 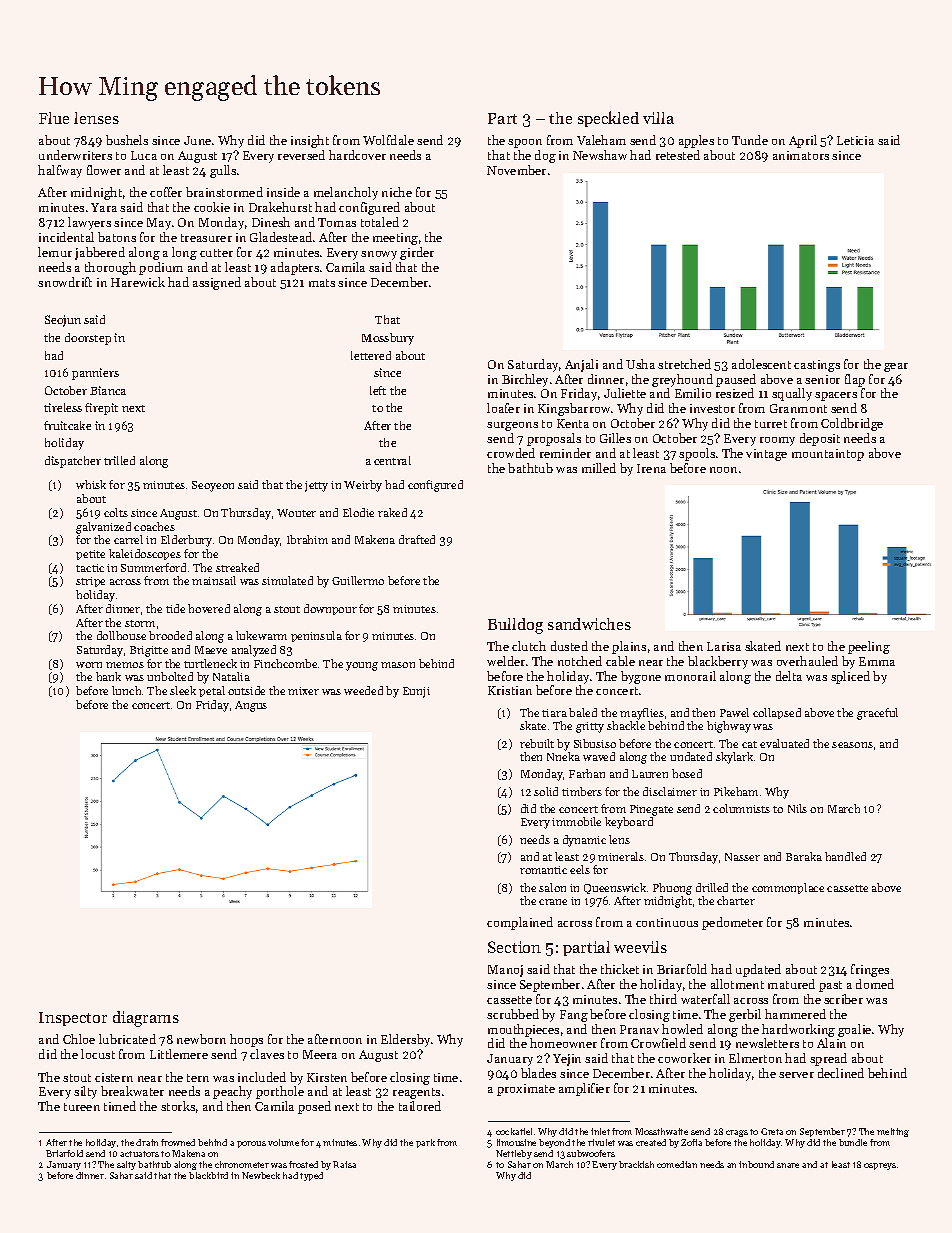 I want to click on solid, so click(x=546, y=791).
